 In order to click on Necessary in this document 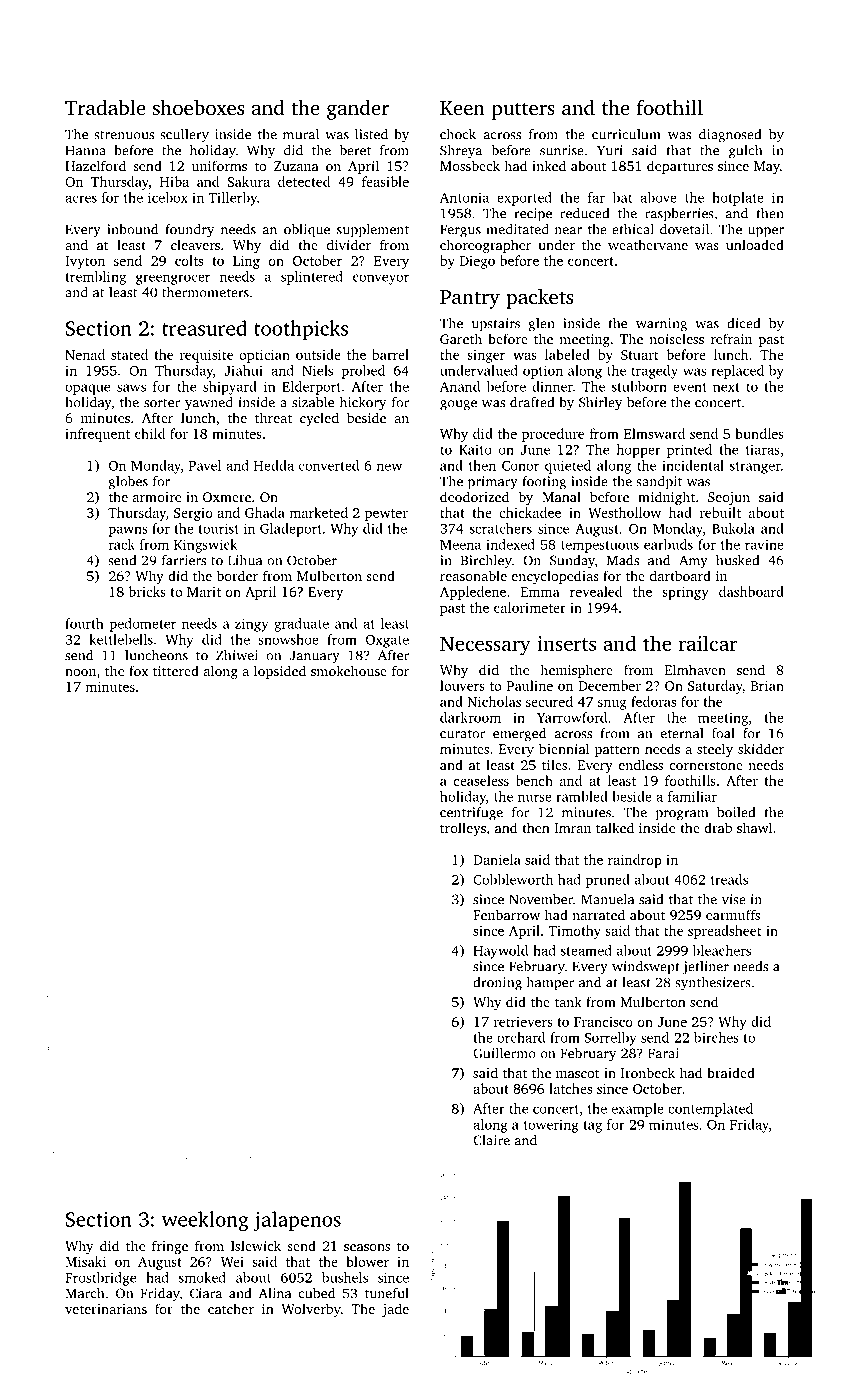, I will do `click(485, 646)`.
